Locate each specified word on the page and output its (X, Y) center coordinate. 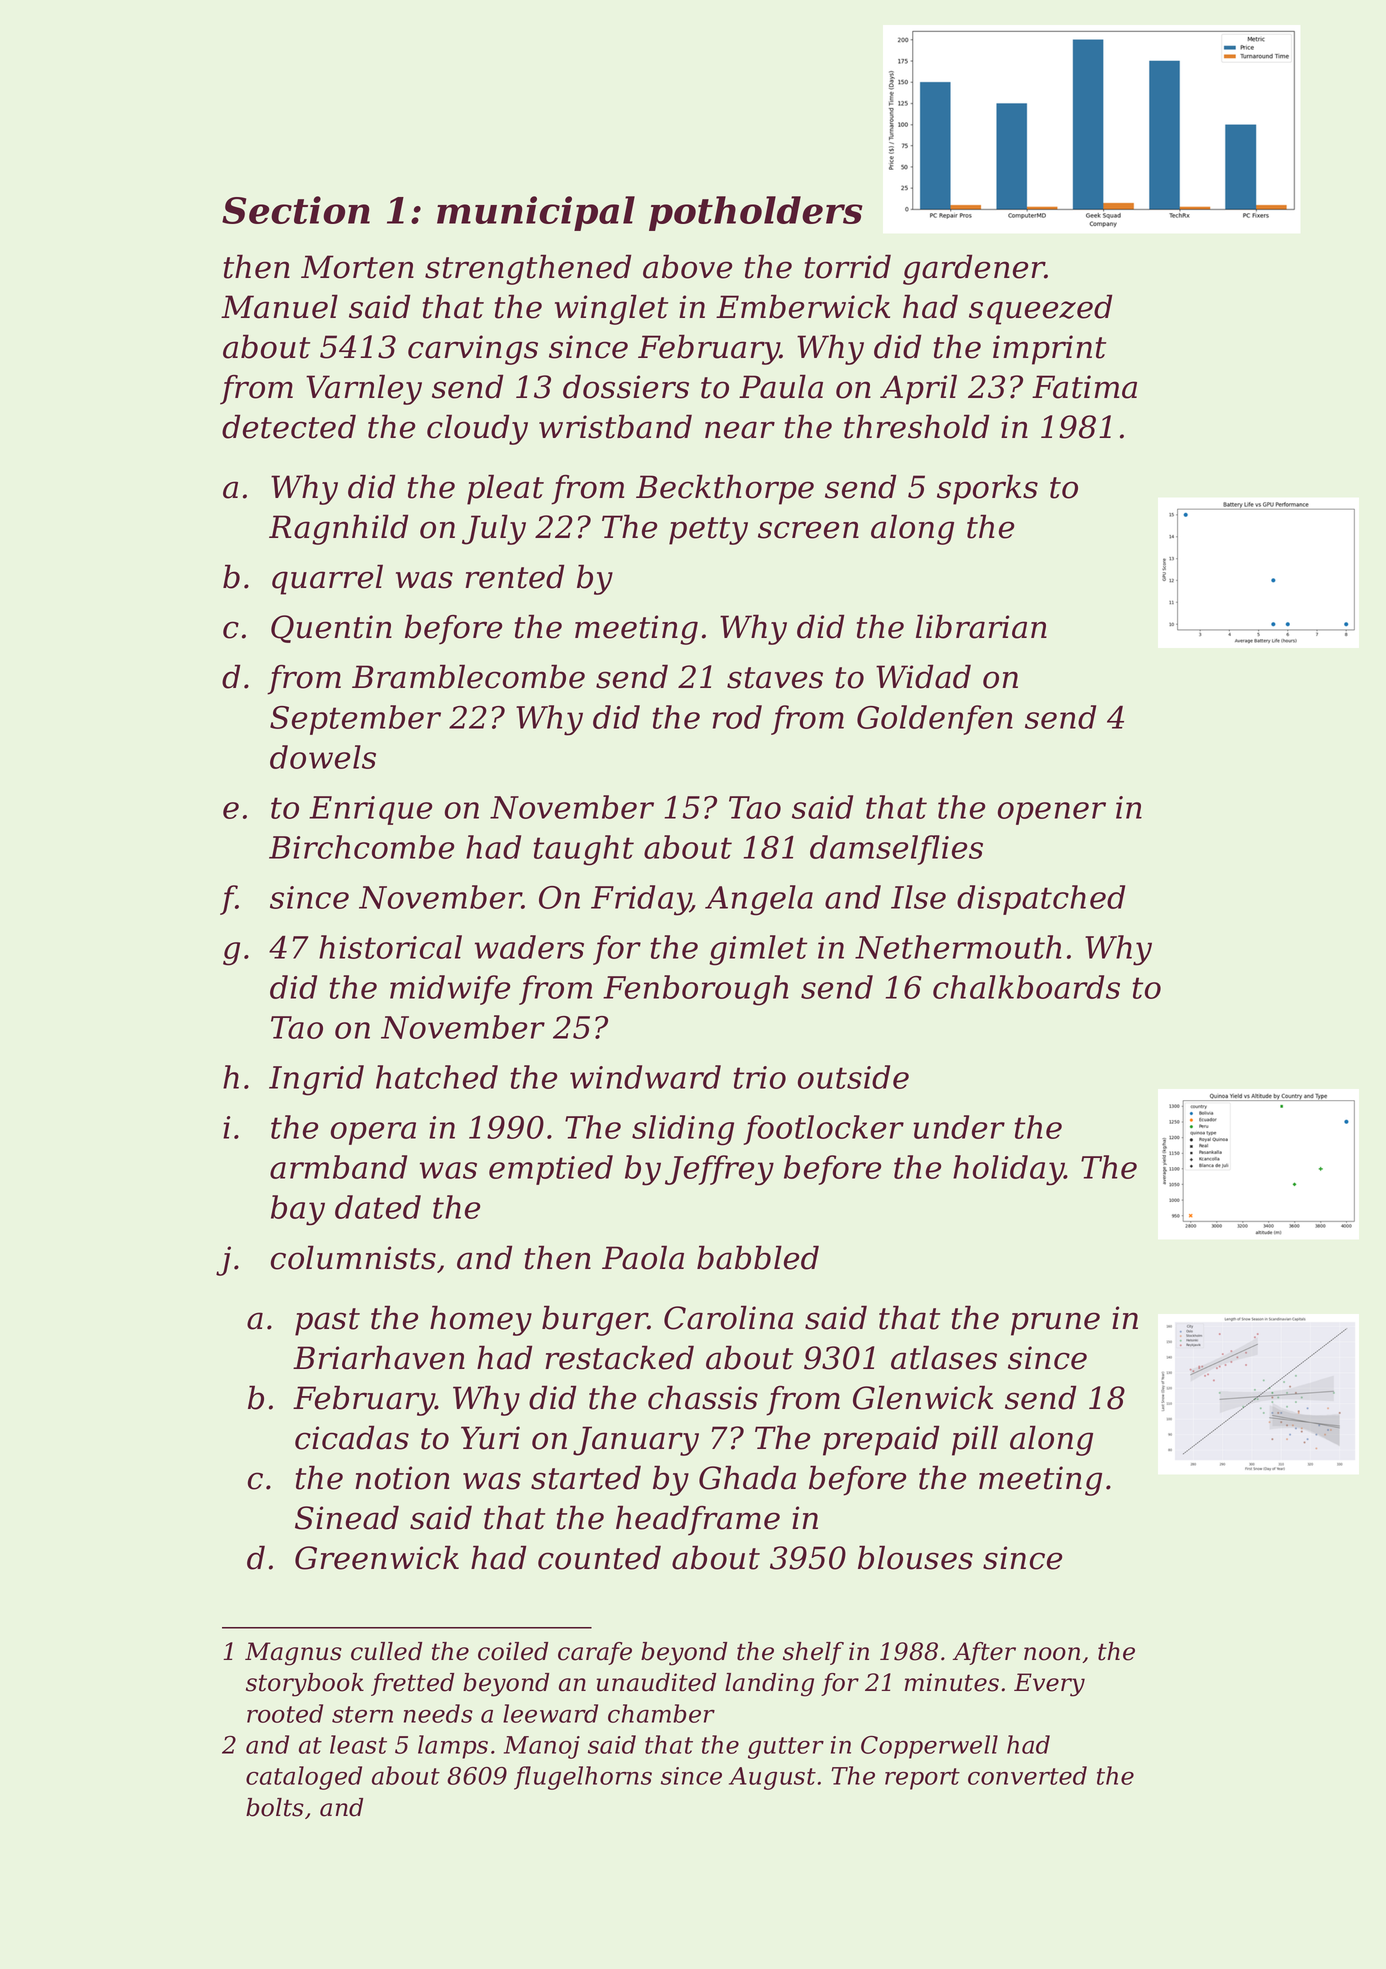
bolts (275, 1807)
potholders (756, 213)
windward (645, 1077)
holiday (1008, 1170)
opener (1052, 813)
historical (390, 947)
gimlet (758, 950)
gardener (974, 269)
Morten (357, 267)
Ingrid (316, 1080)
